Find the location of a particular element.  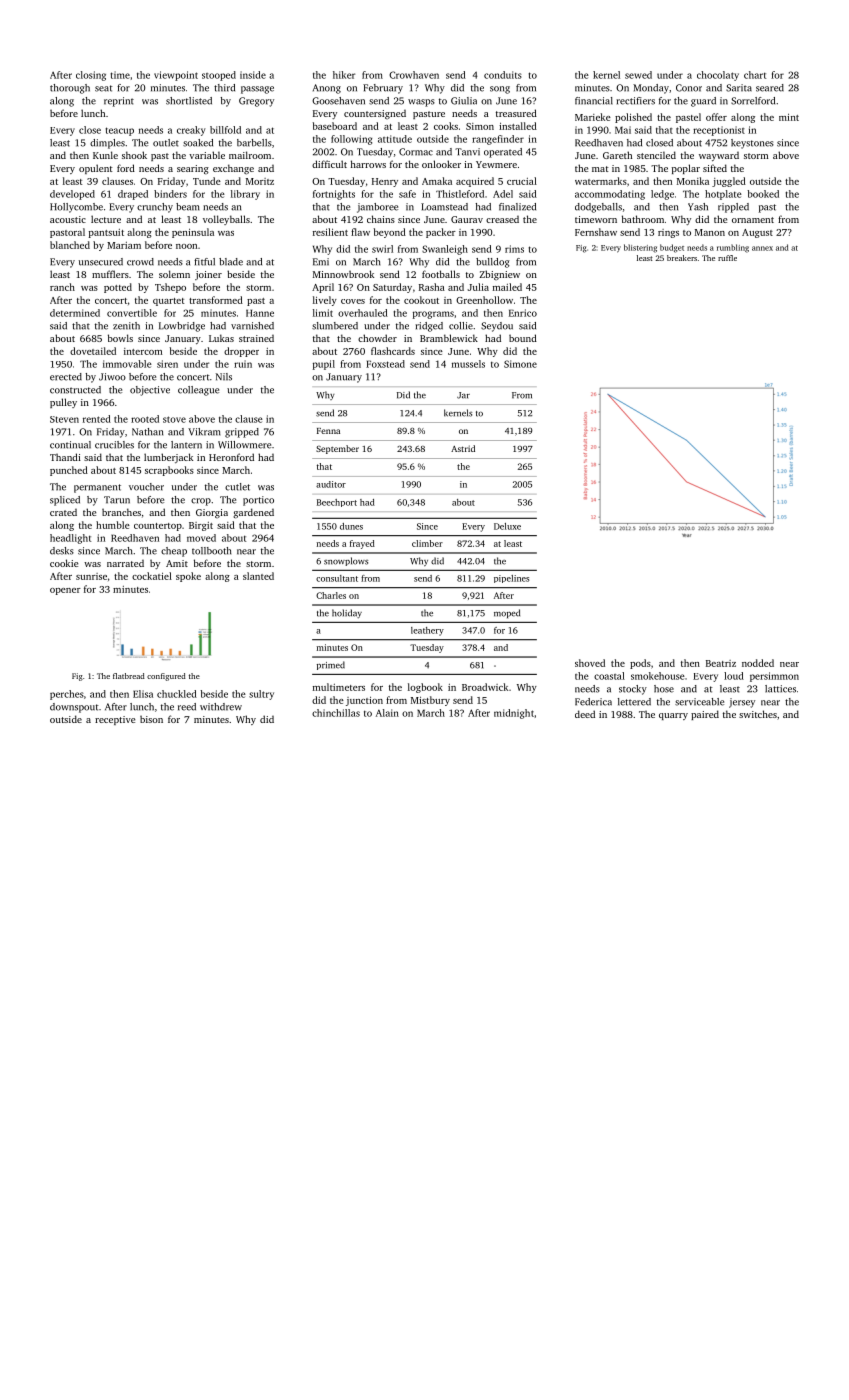

Jar is located at coordinates (463, 395).
